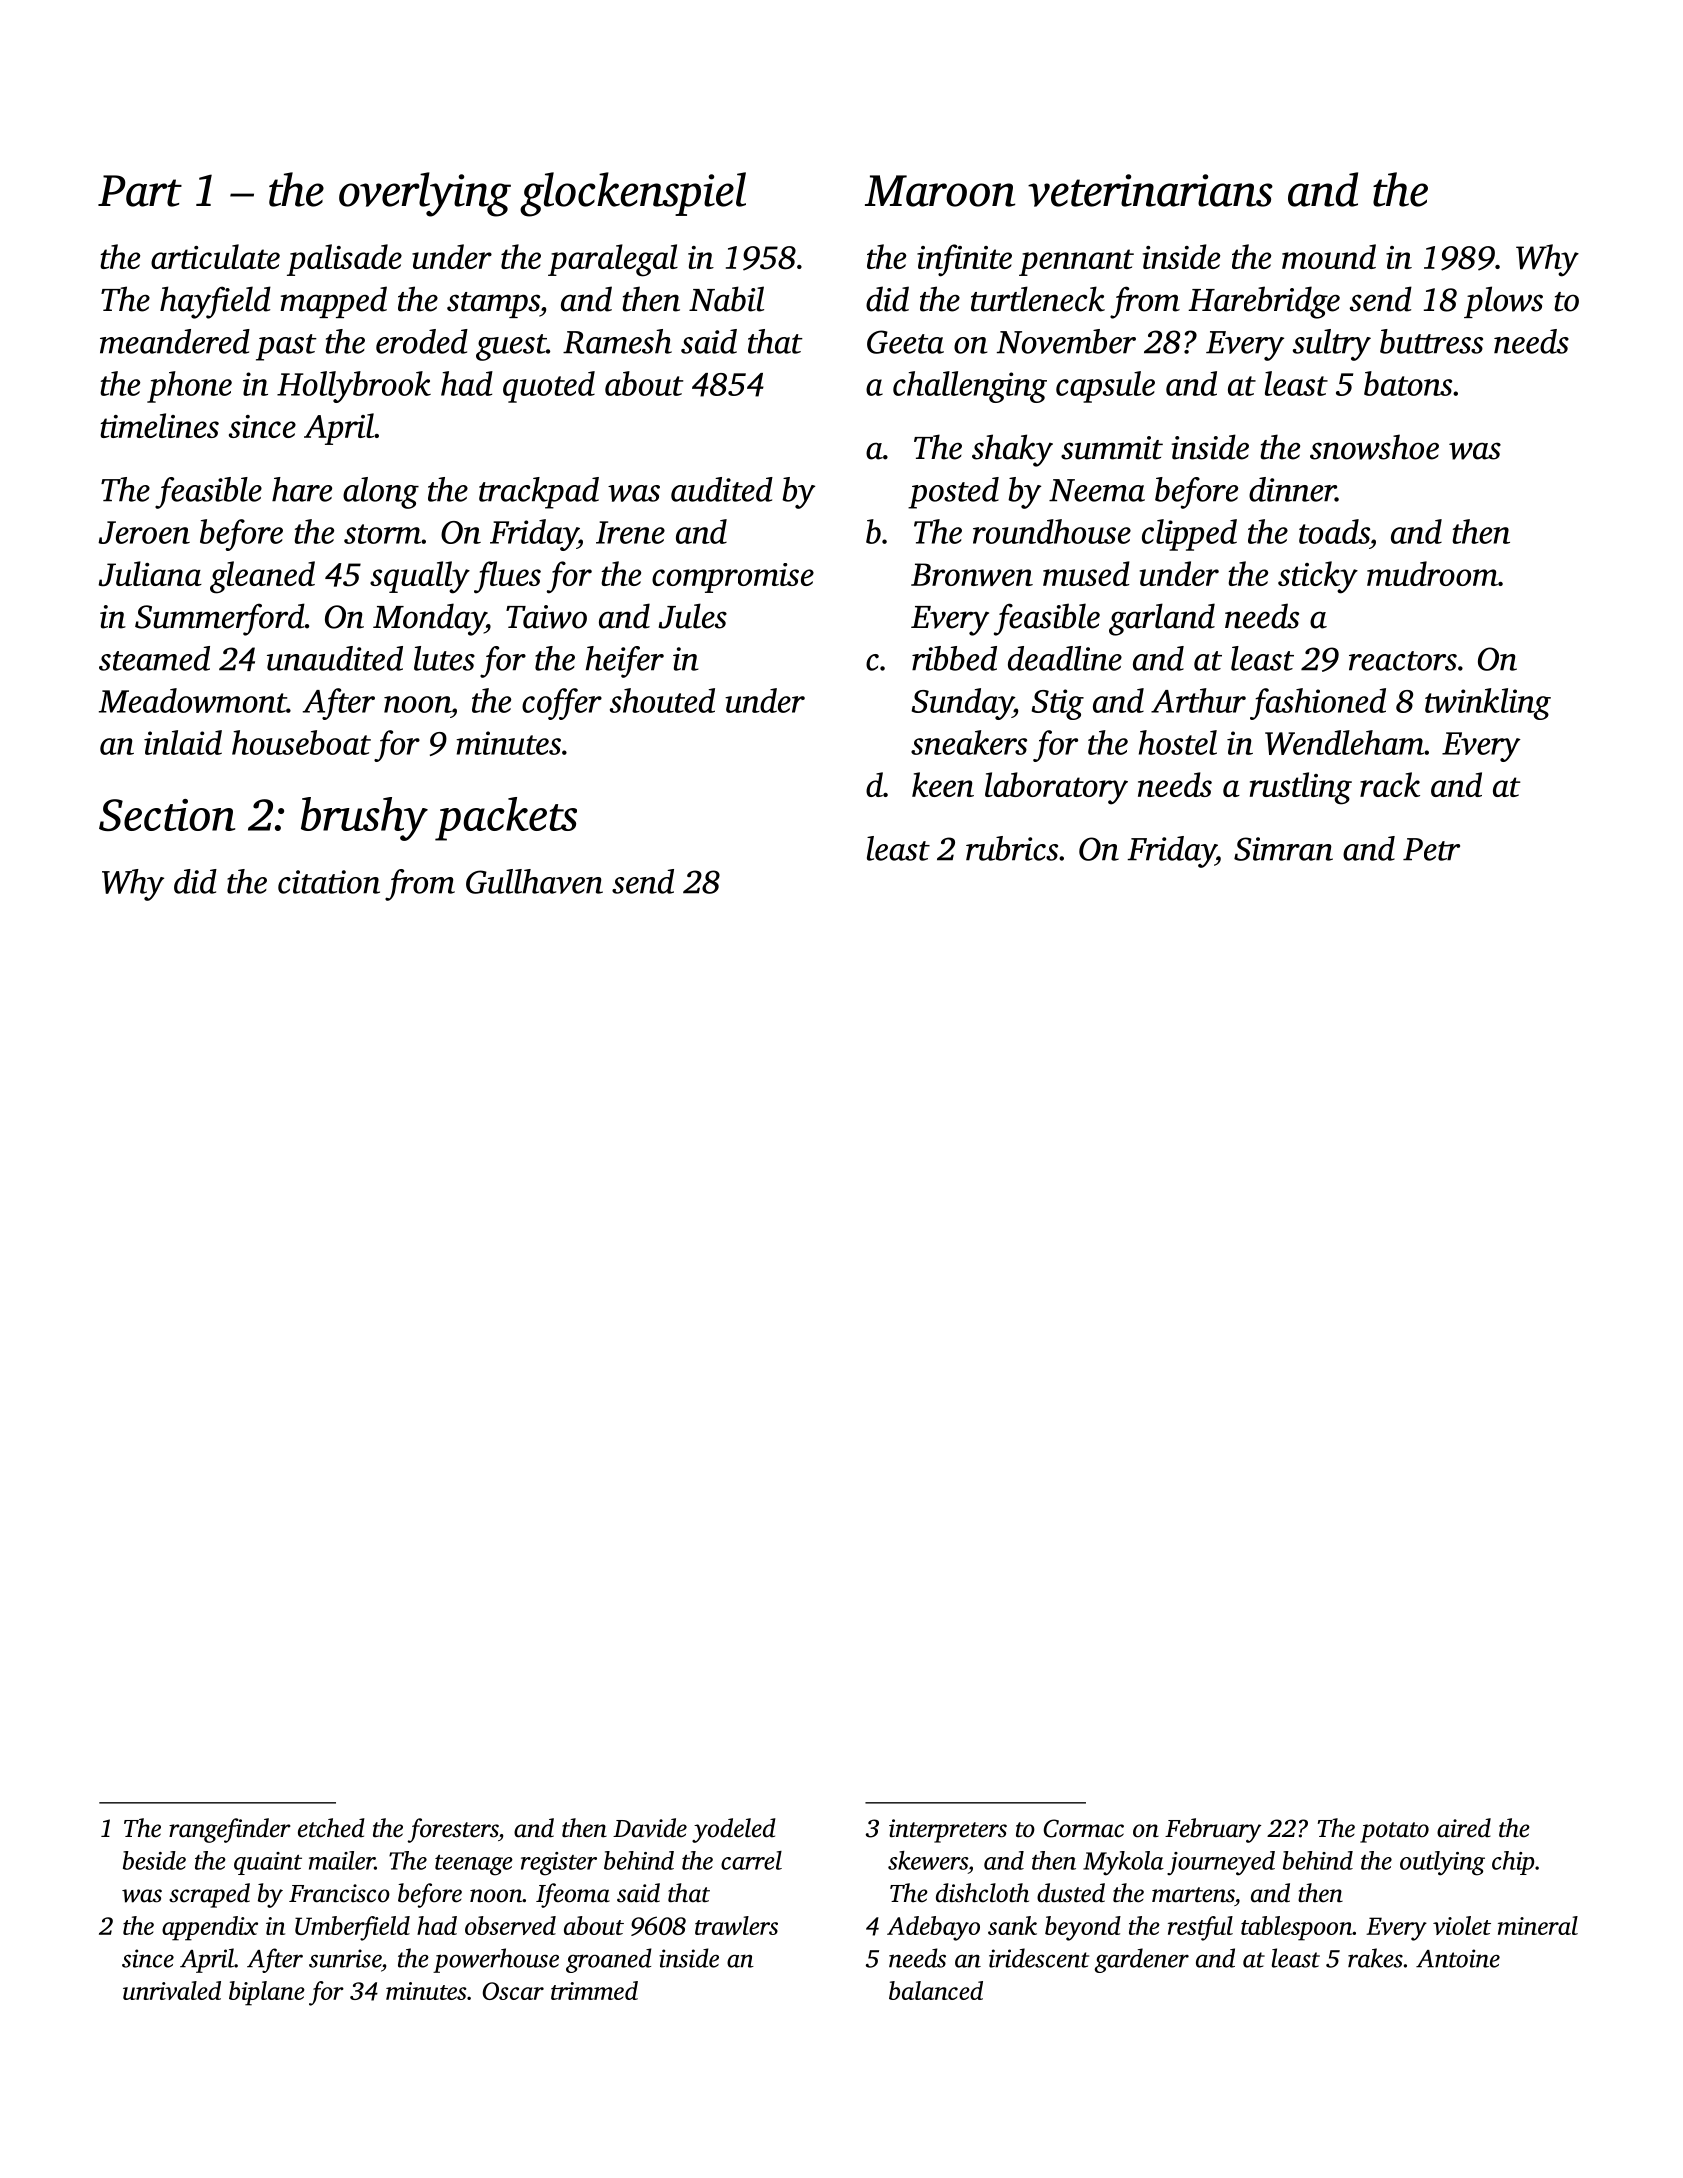 The image size is (1683, 2178). What do you see at coordinates (329, 882) in the document?
I see `citation` at bounding box center [329, 882].
